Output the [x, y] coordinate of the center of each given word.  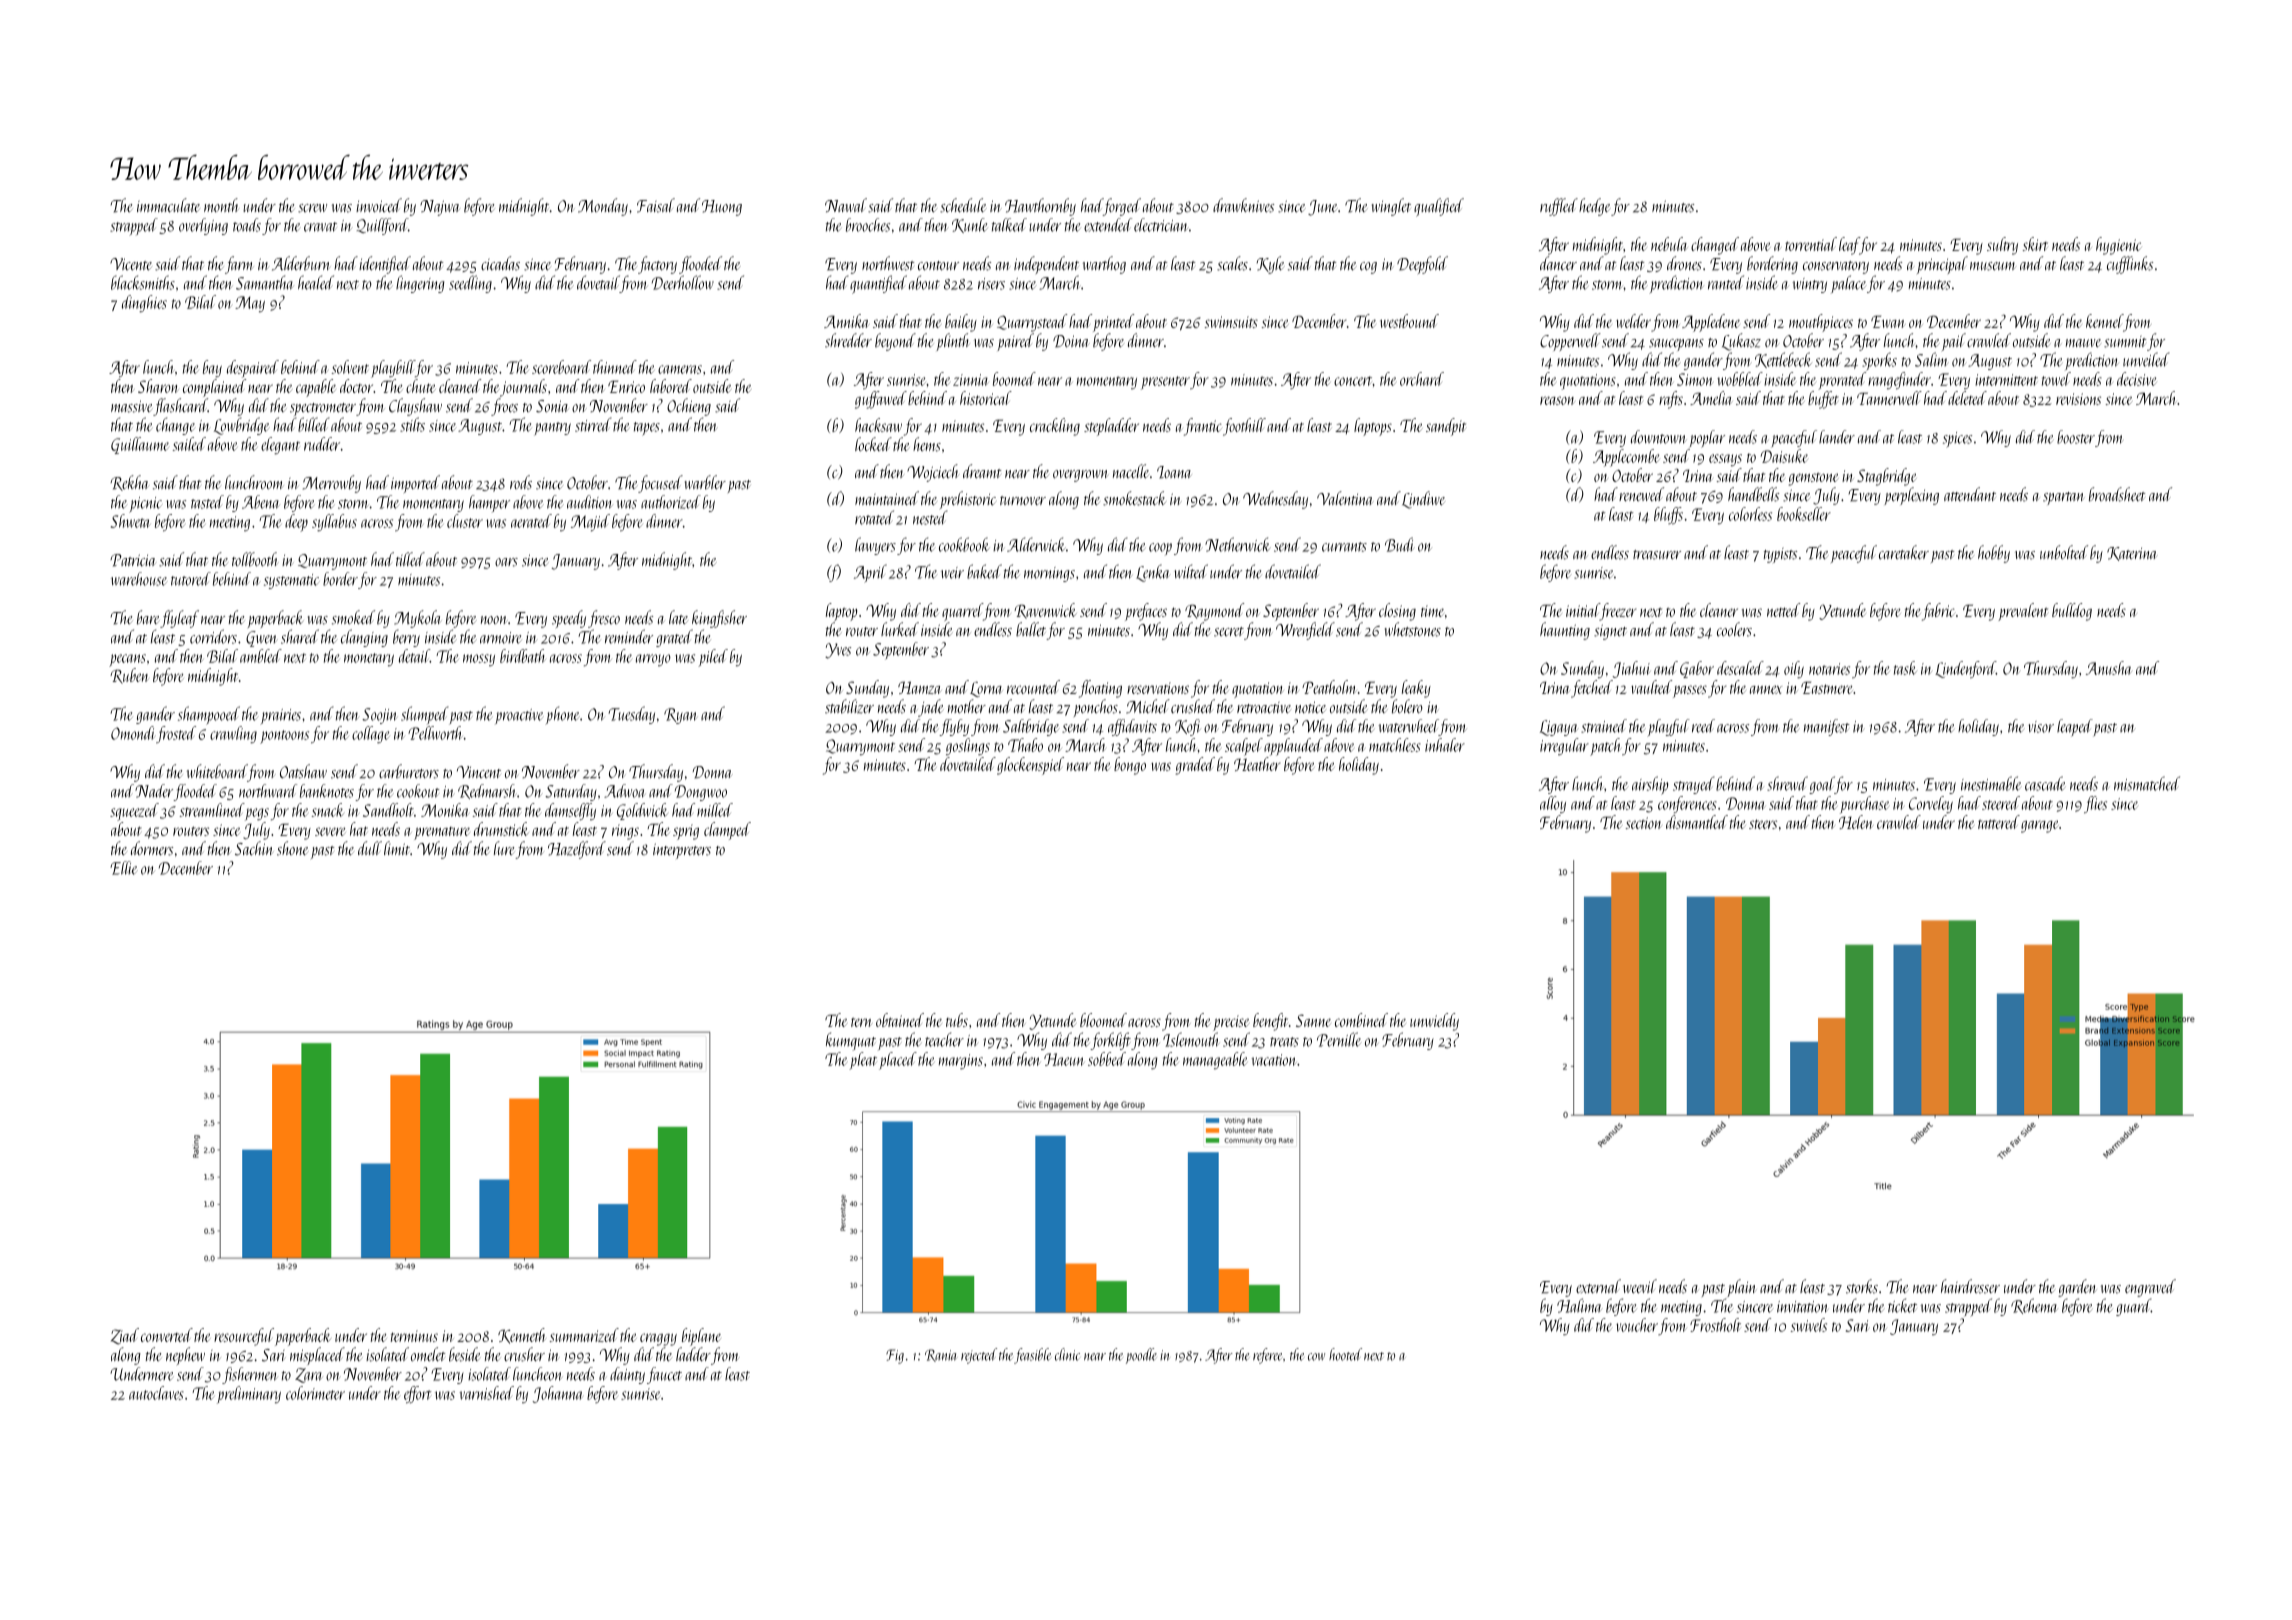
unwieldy [1434, 1022]
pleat [863, 1061]
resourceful [244, 1337]
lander [1837, 437]
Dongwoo [701, 793]
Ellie [124, 868]
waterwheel [1408, 726]
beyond [895, 342]
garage [2040, 826]
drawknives [1243, 205]
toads [247, 225]
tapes [647, 429]
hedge [1595, 207]
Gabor [1697, 669]
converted [167, 1335]
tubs [957, 1020]
